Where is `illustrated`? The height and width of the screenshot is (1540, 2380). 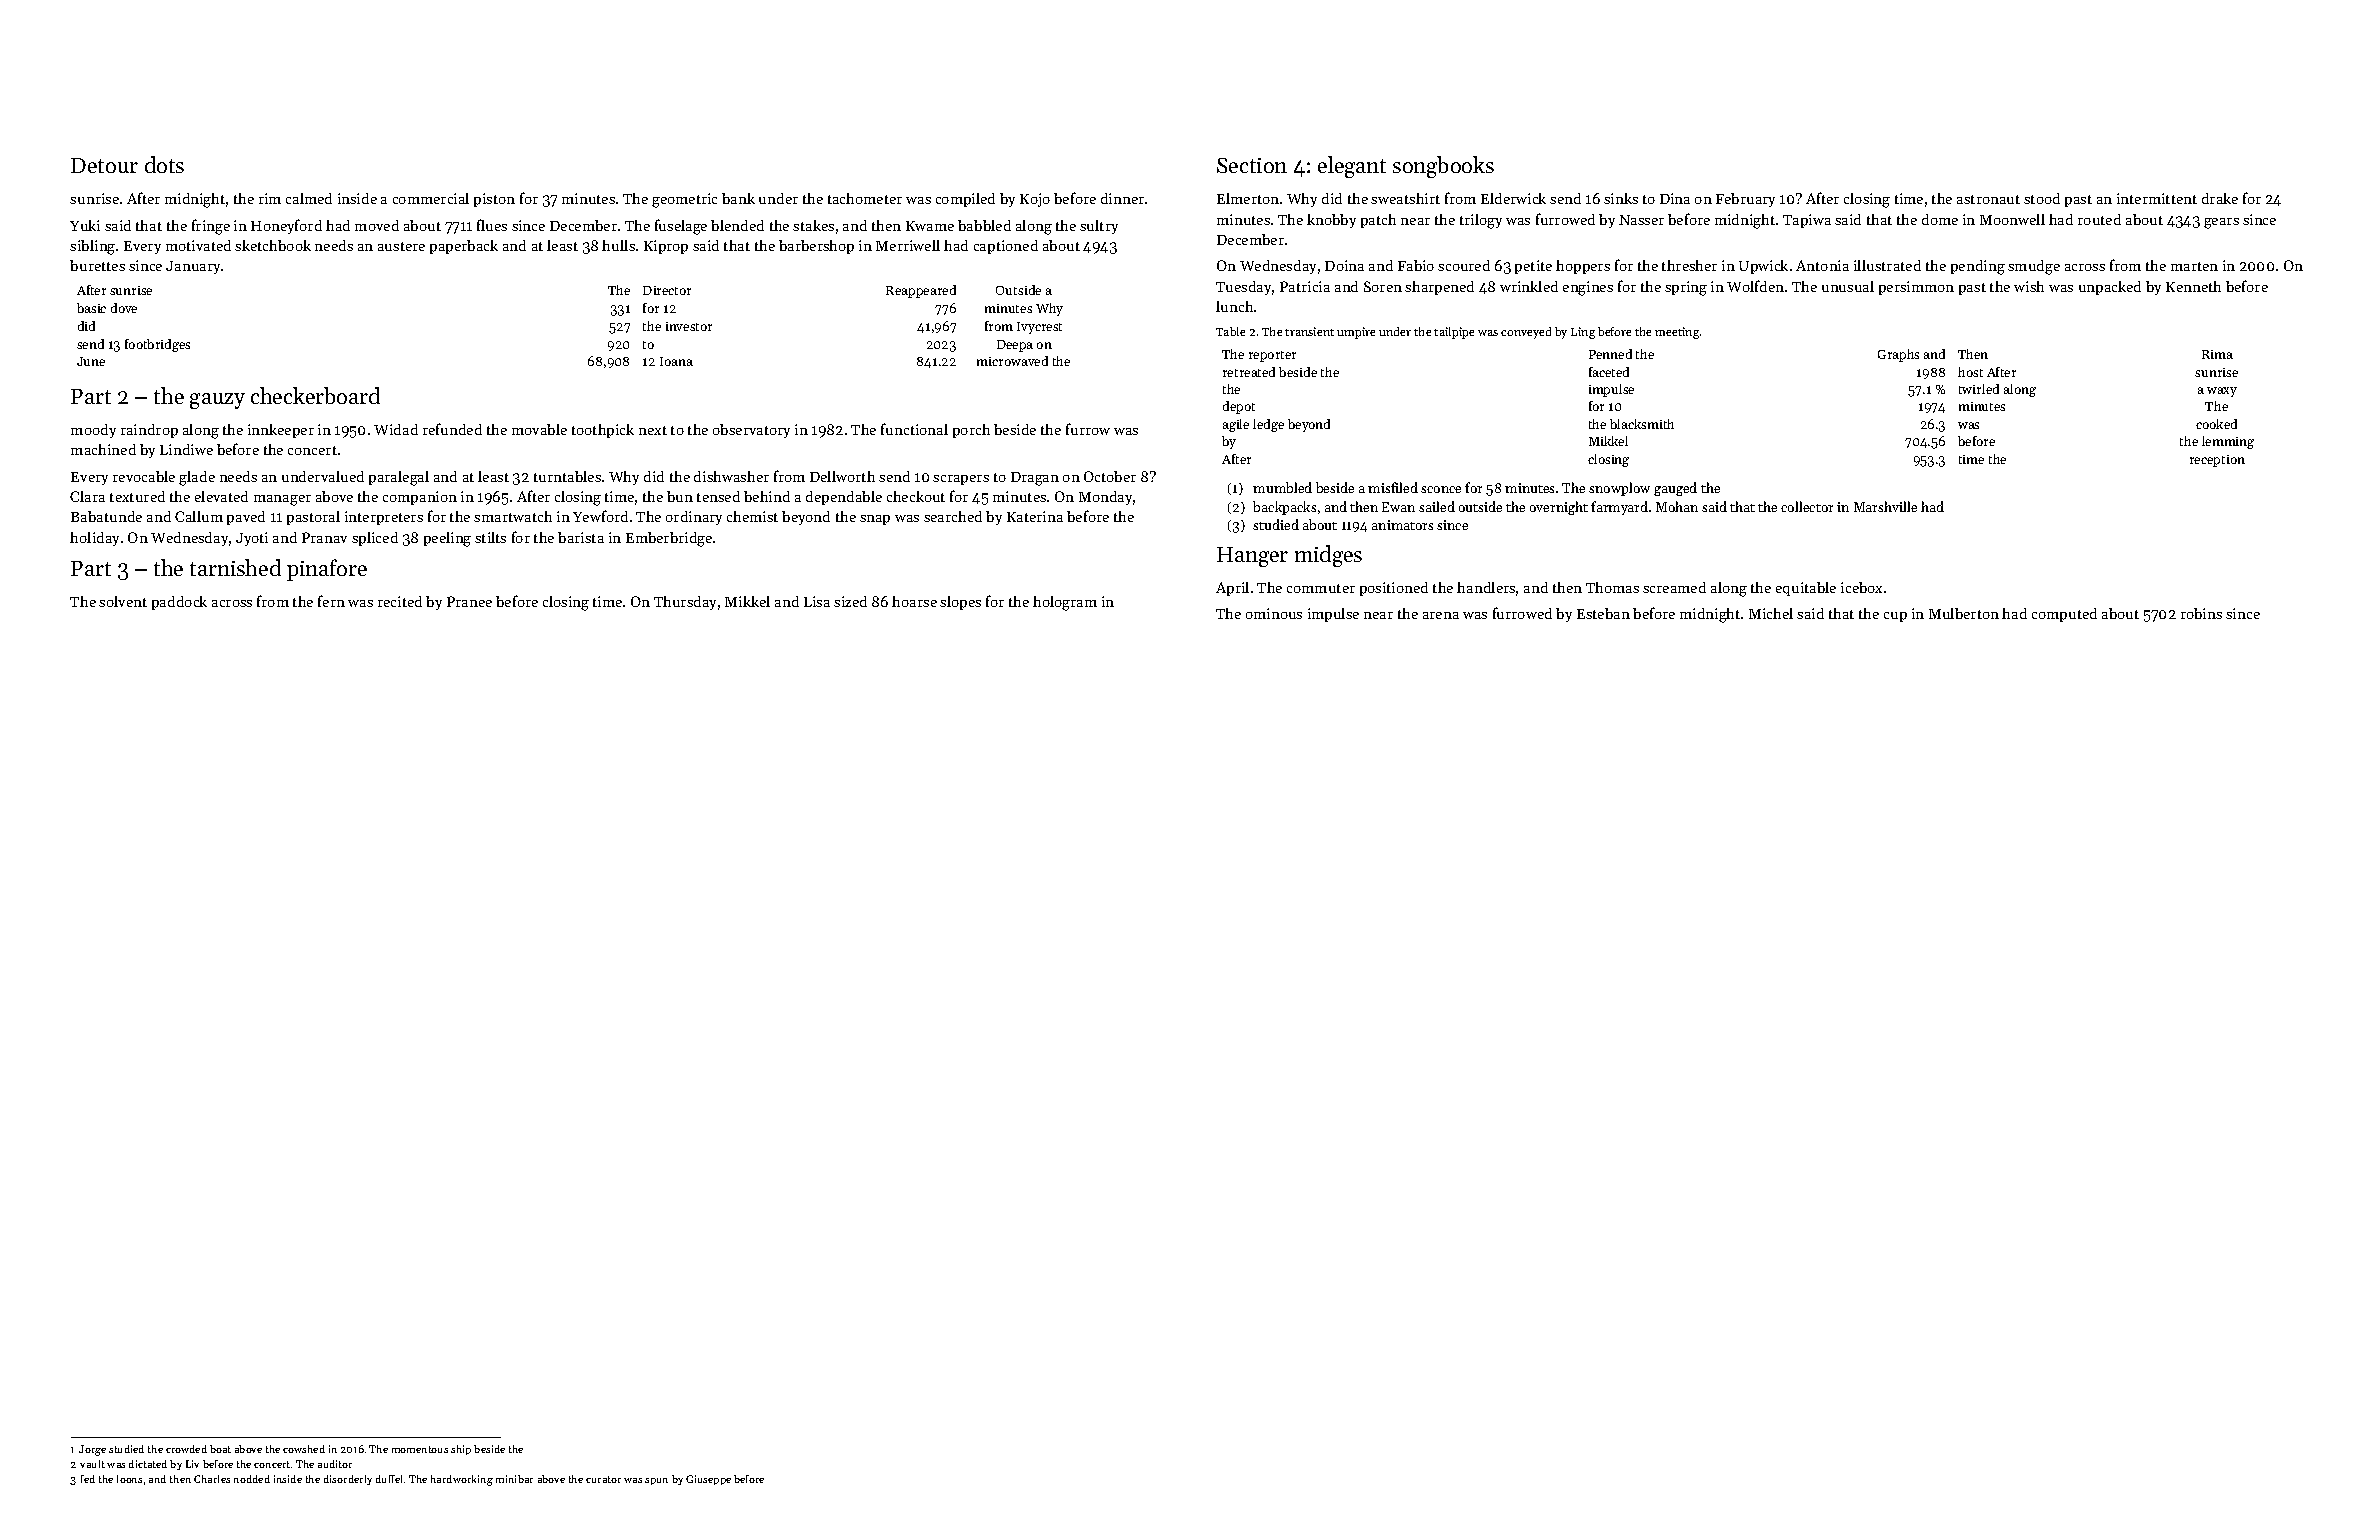
illustrated is located at coordinates (1887, 265).
